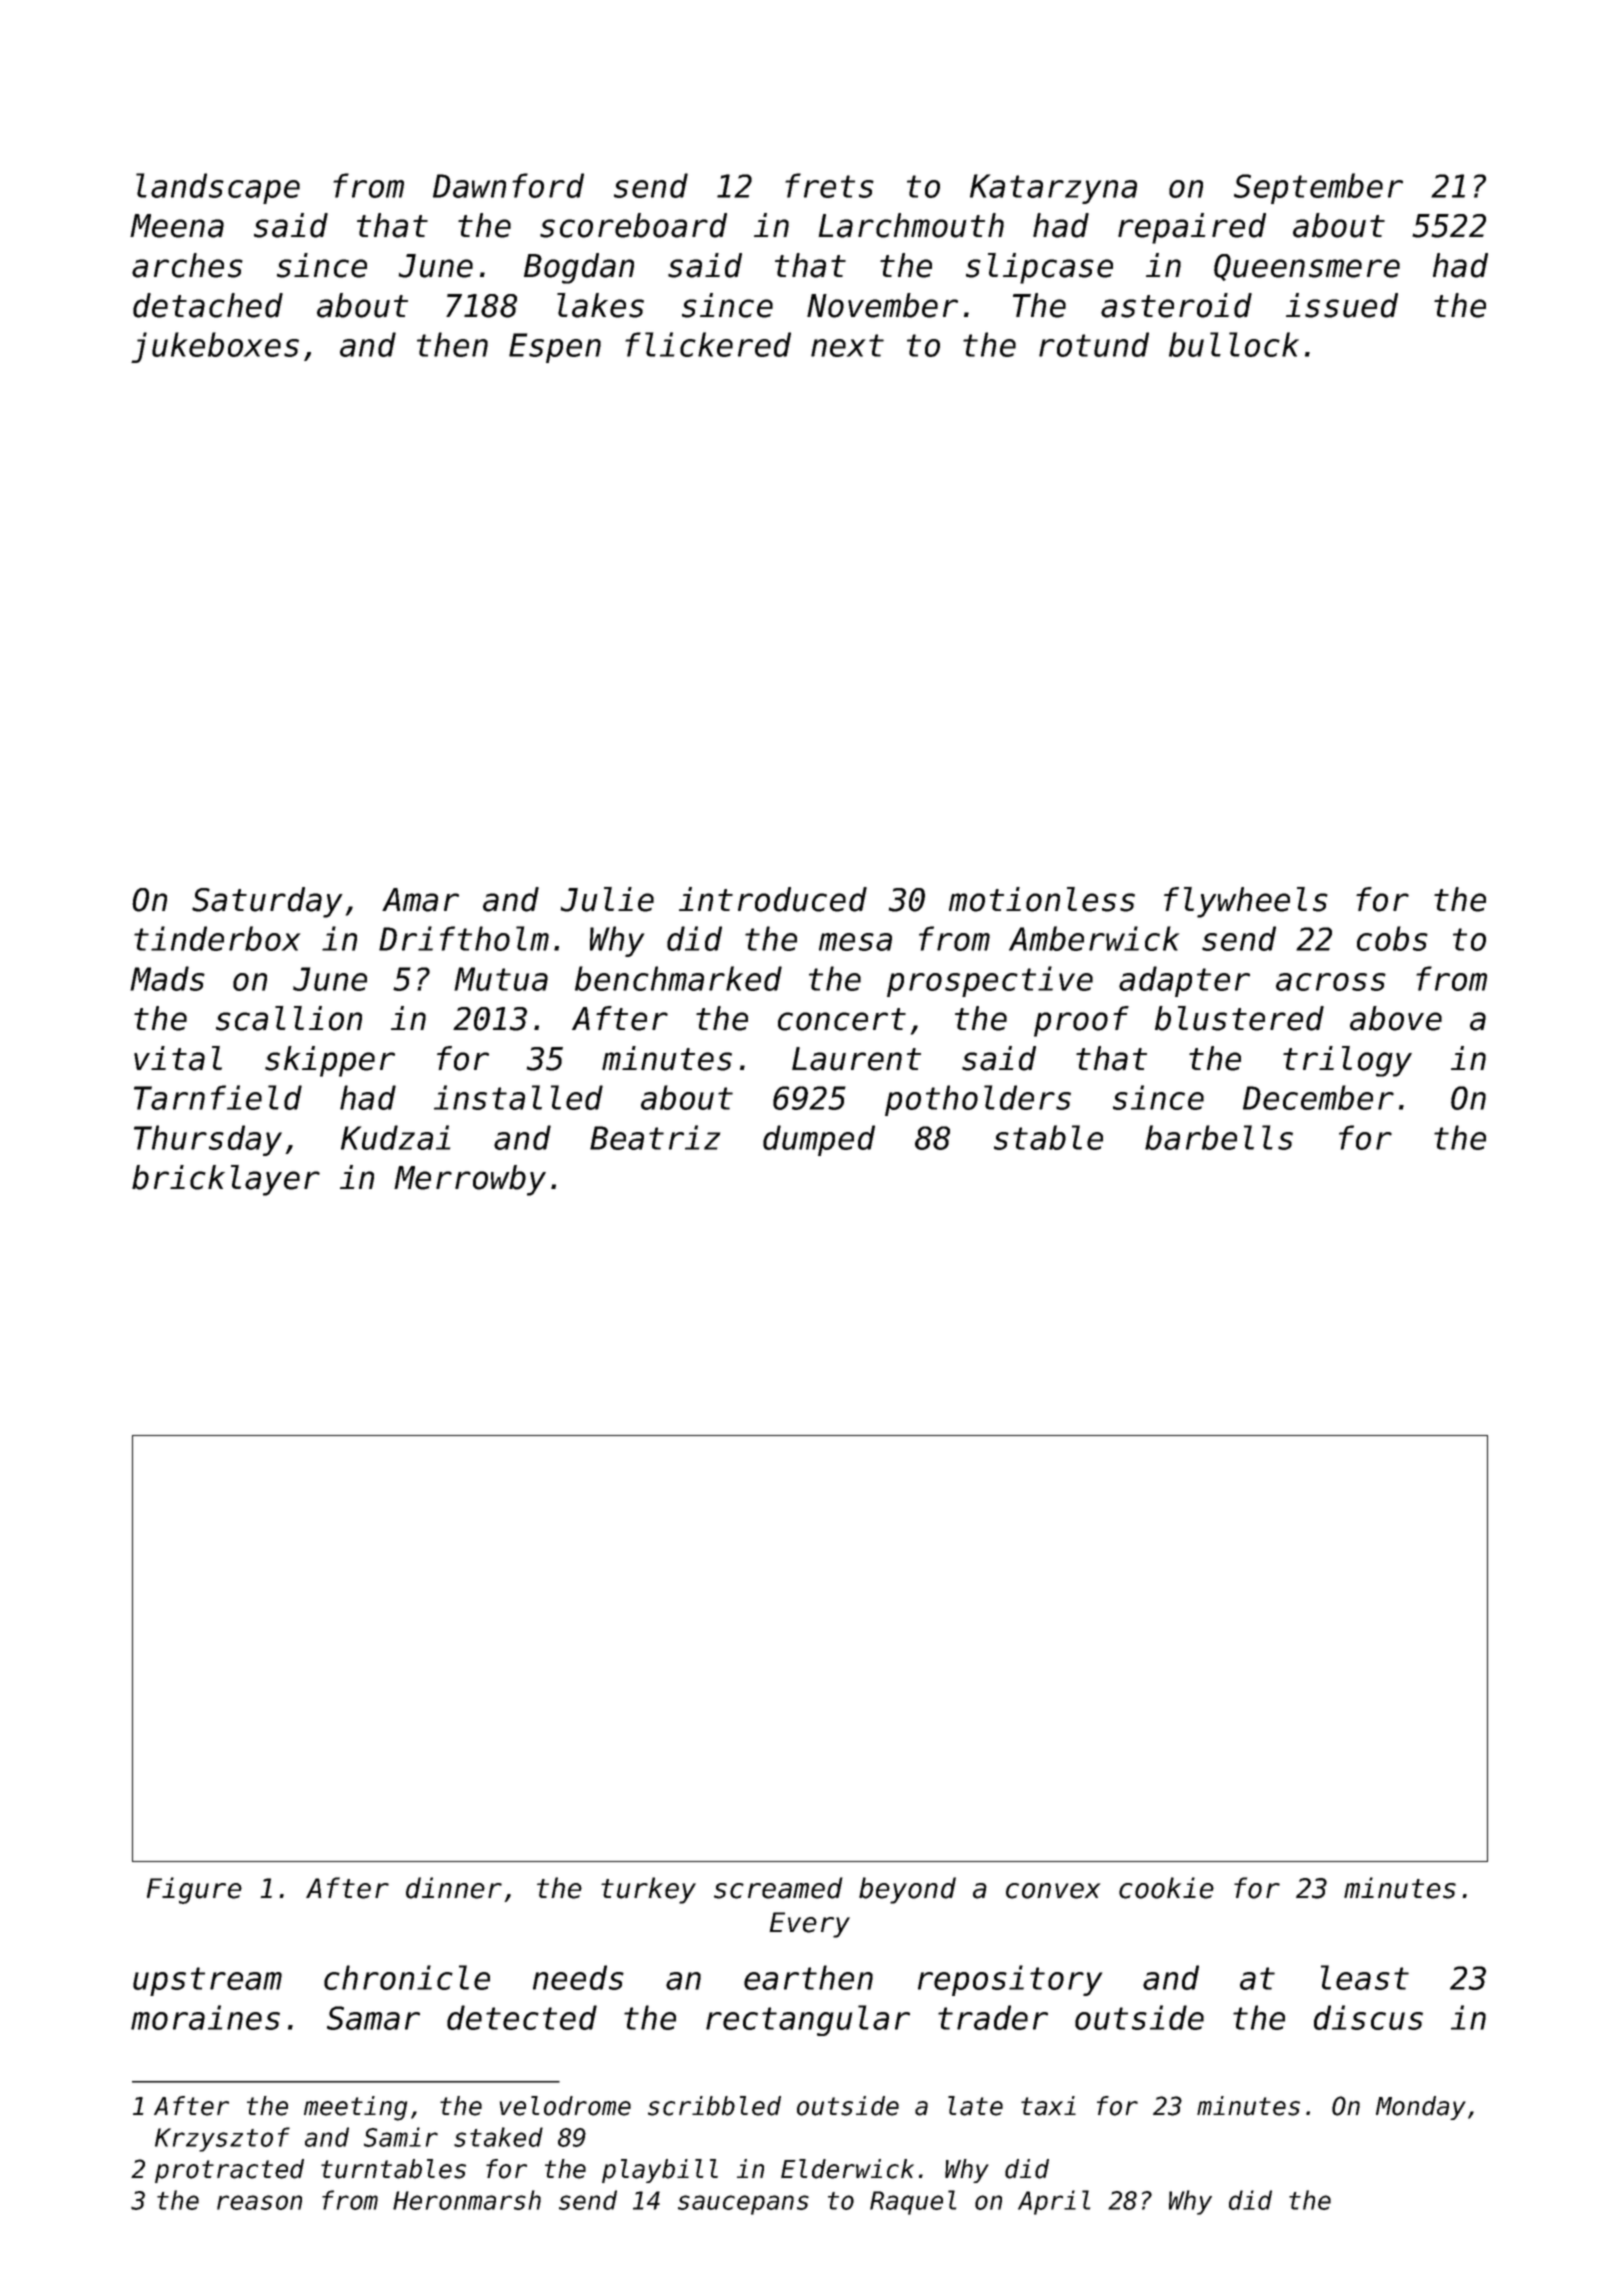  Describe the element at coordinates (470, 1180) in the page. I see `Merrowby` at that location.
